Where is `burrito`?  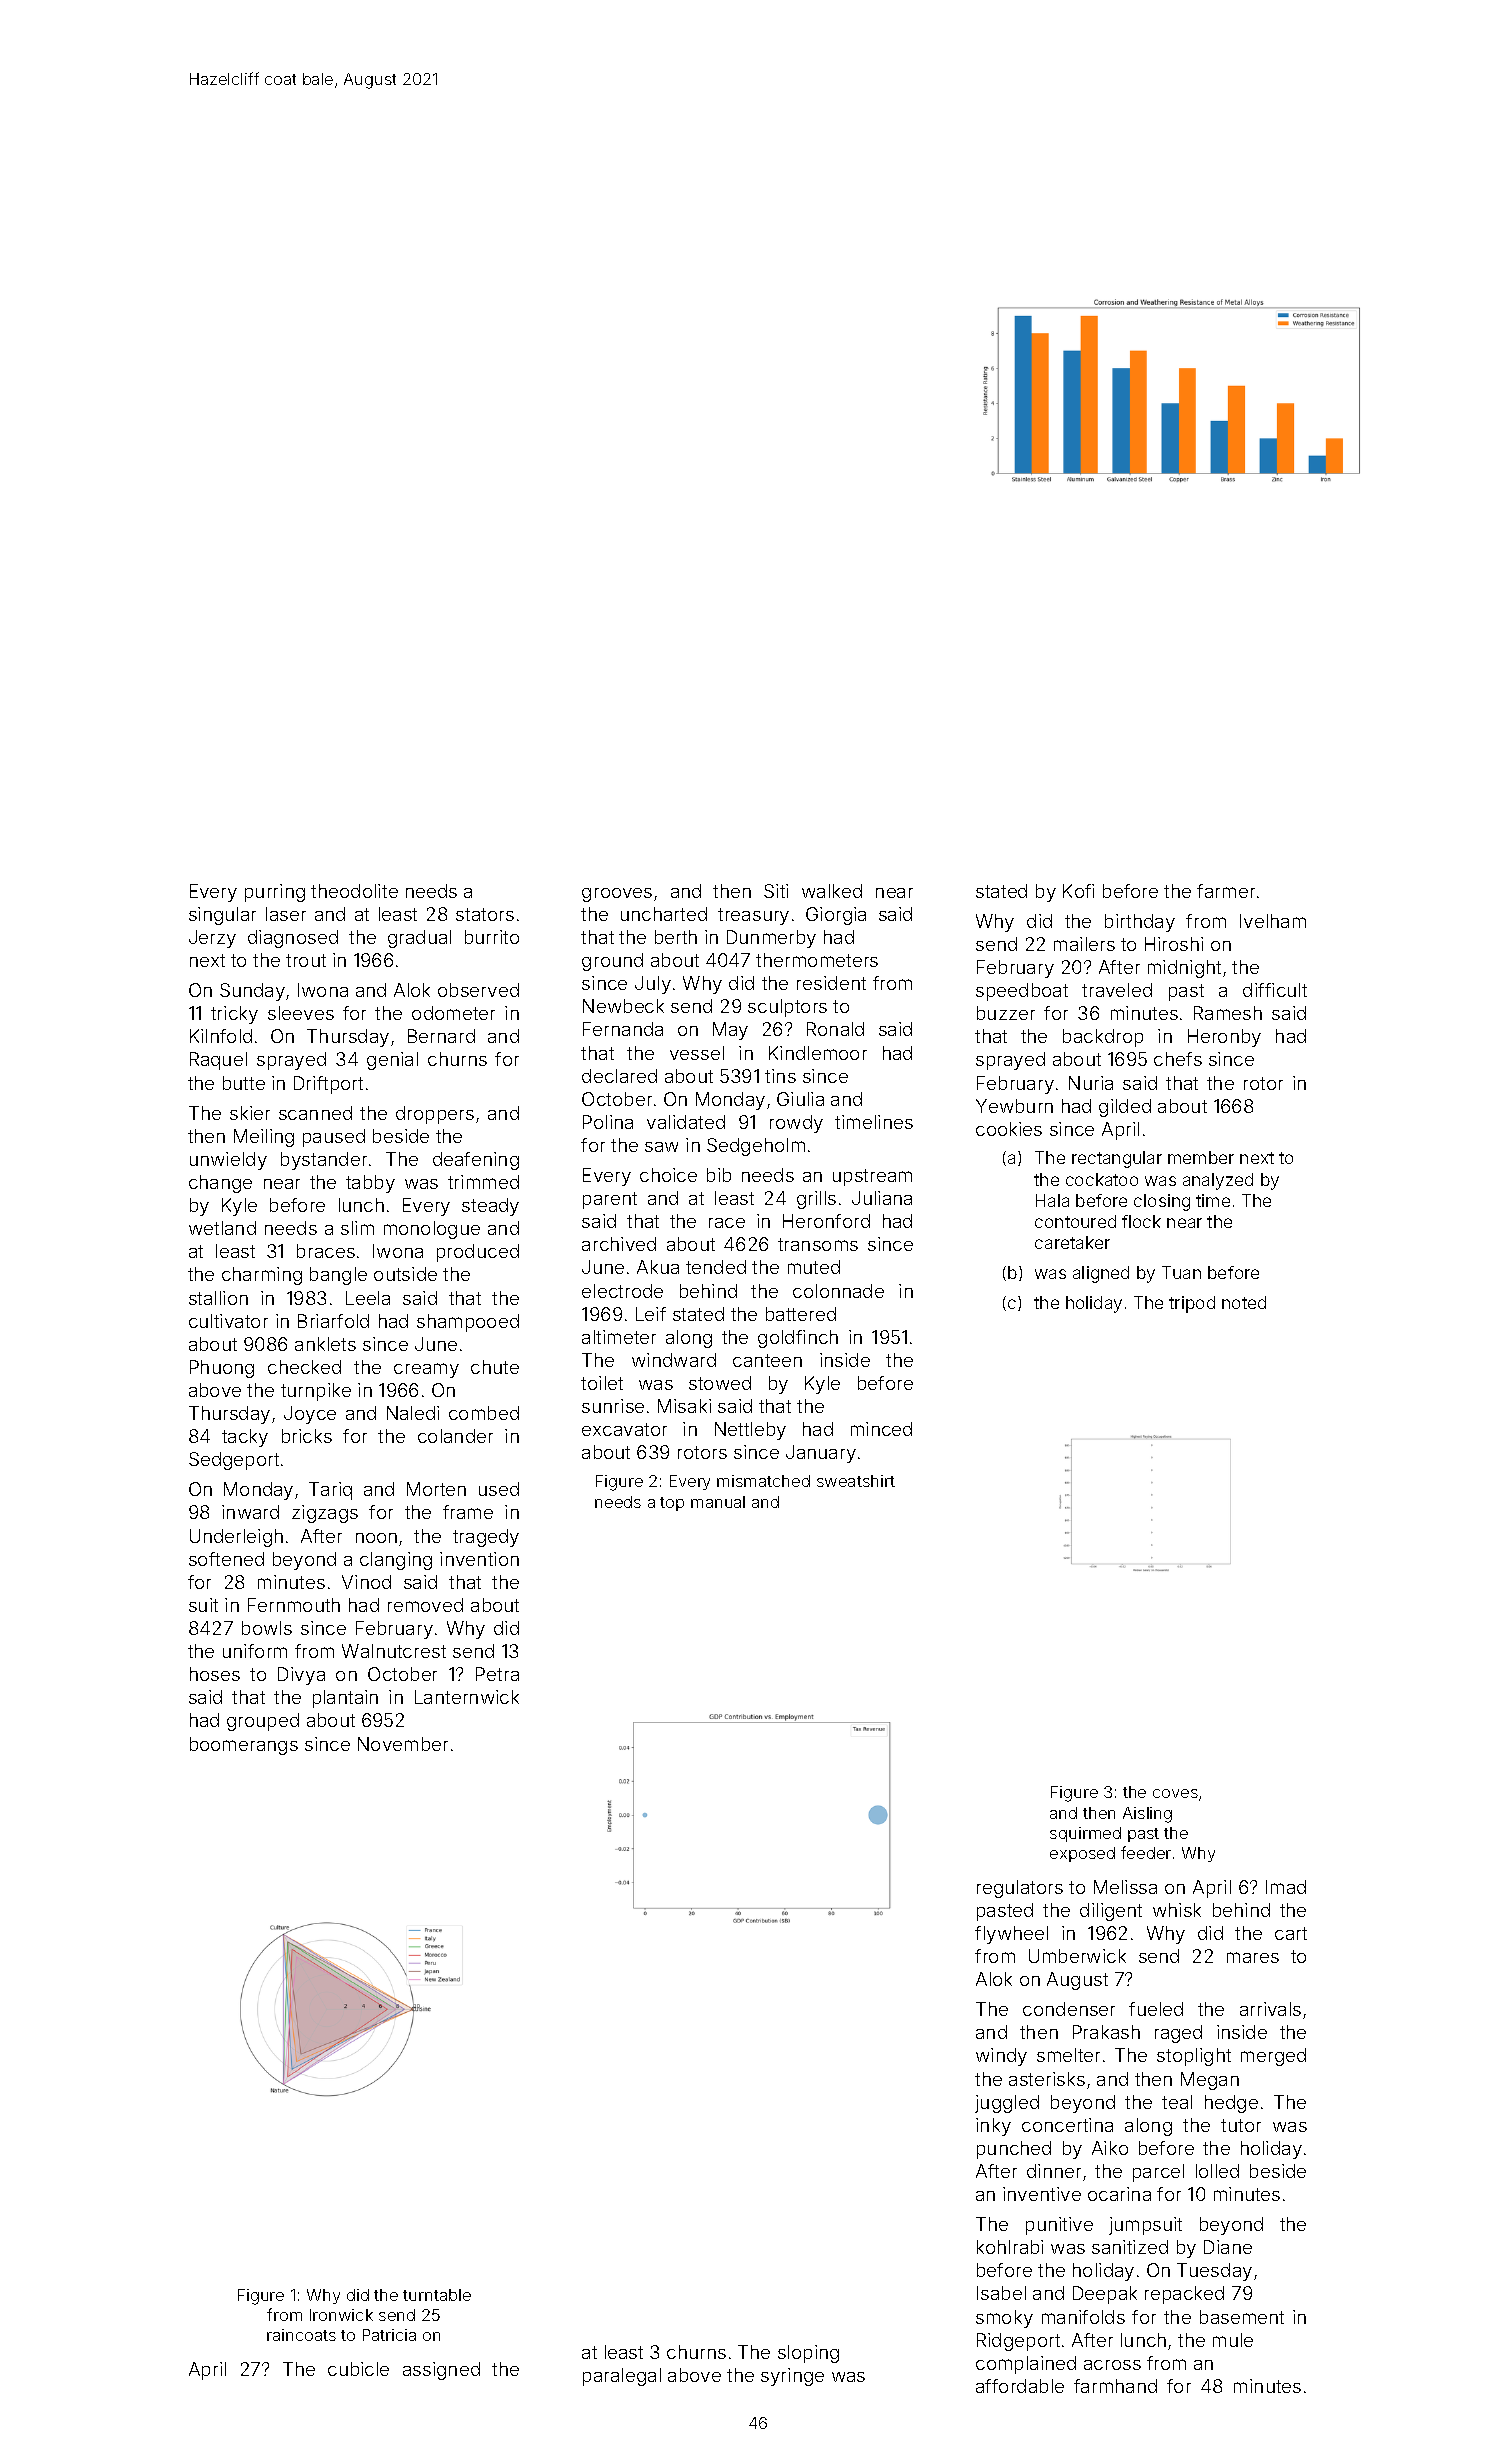 burrito is located at coordinates (492, 937).
